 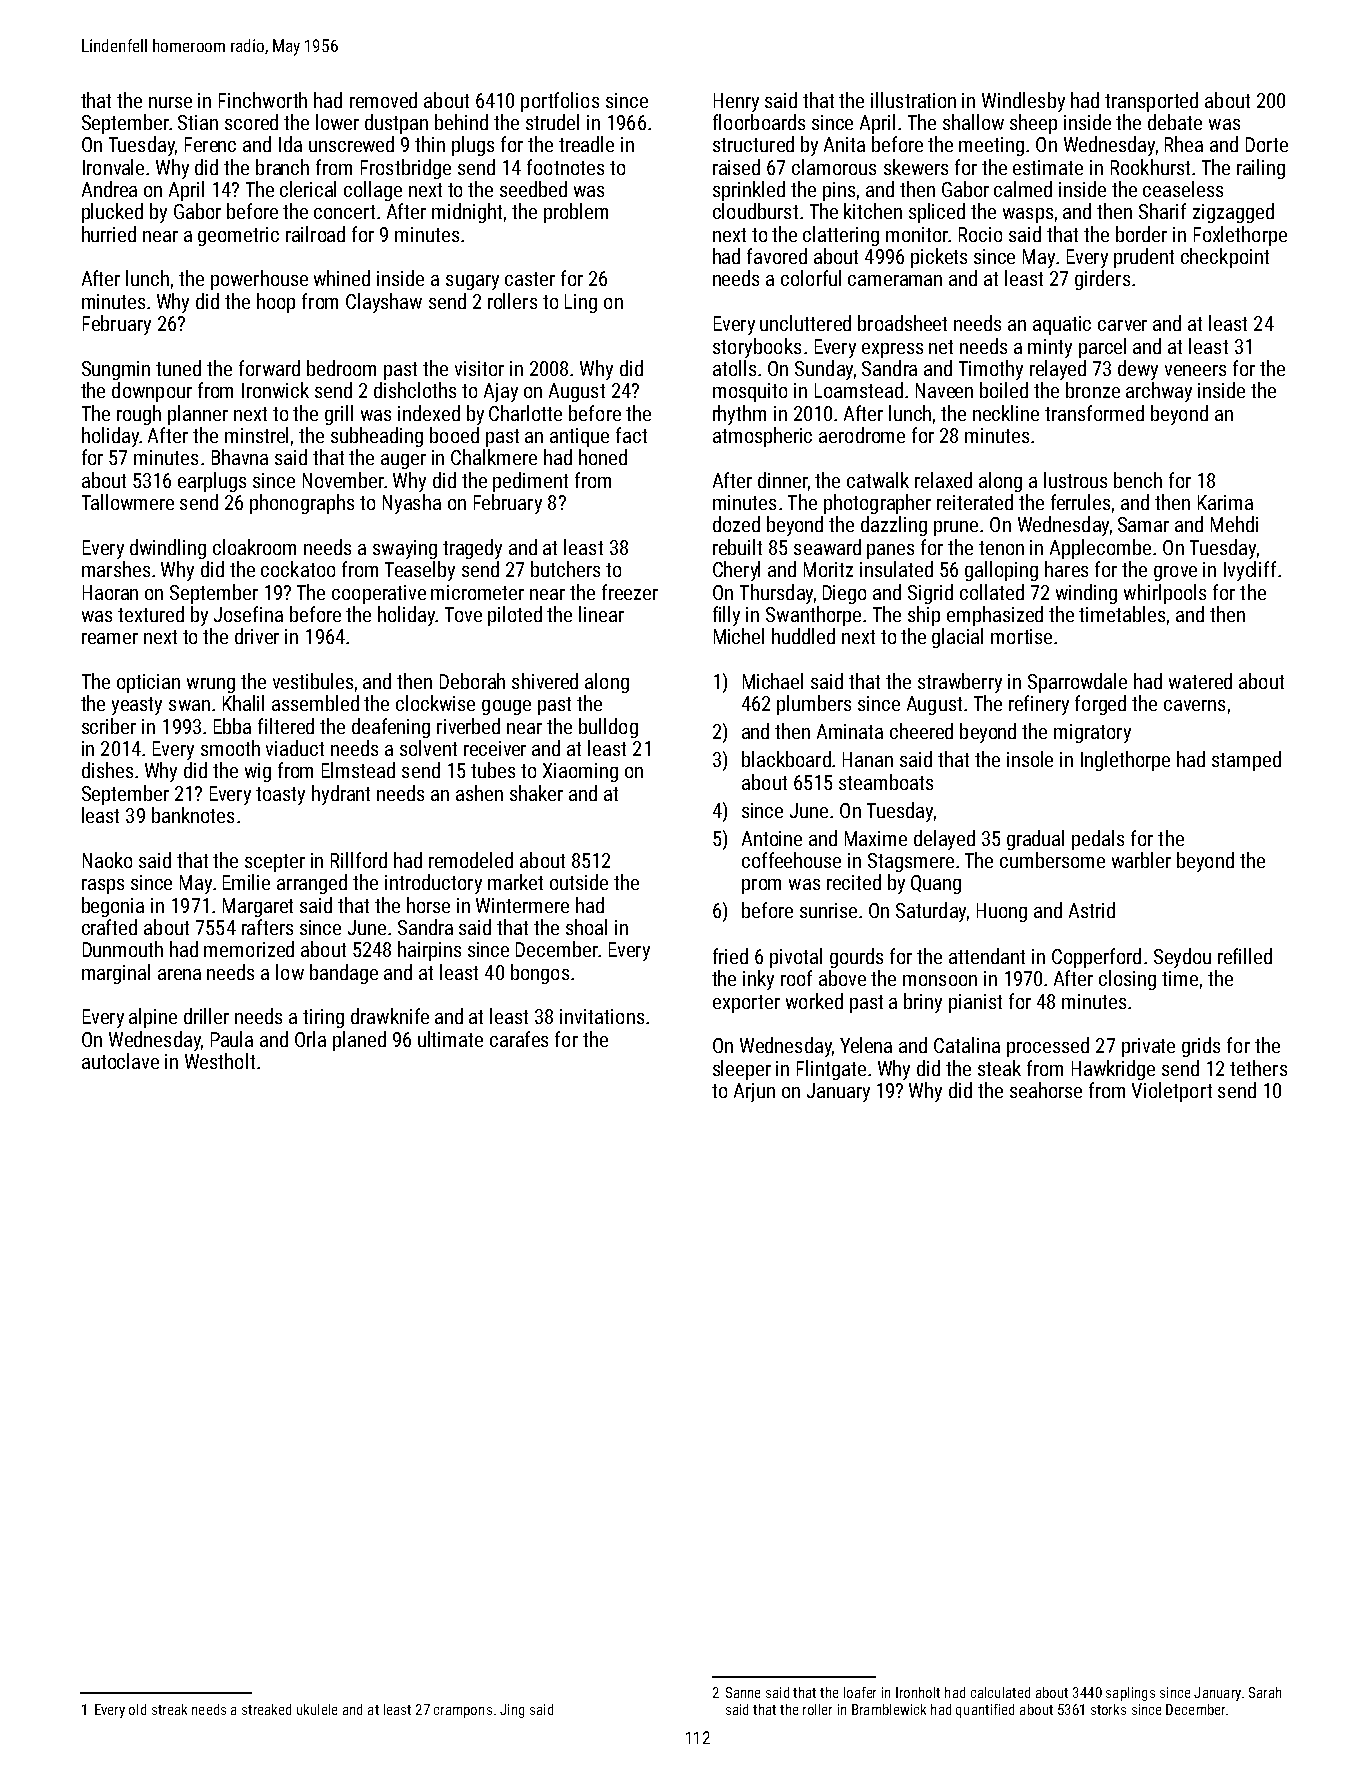 I want to click on Violetport, so click(x=1172, y=1092).
